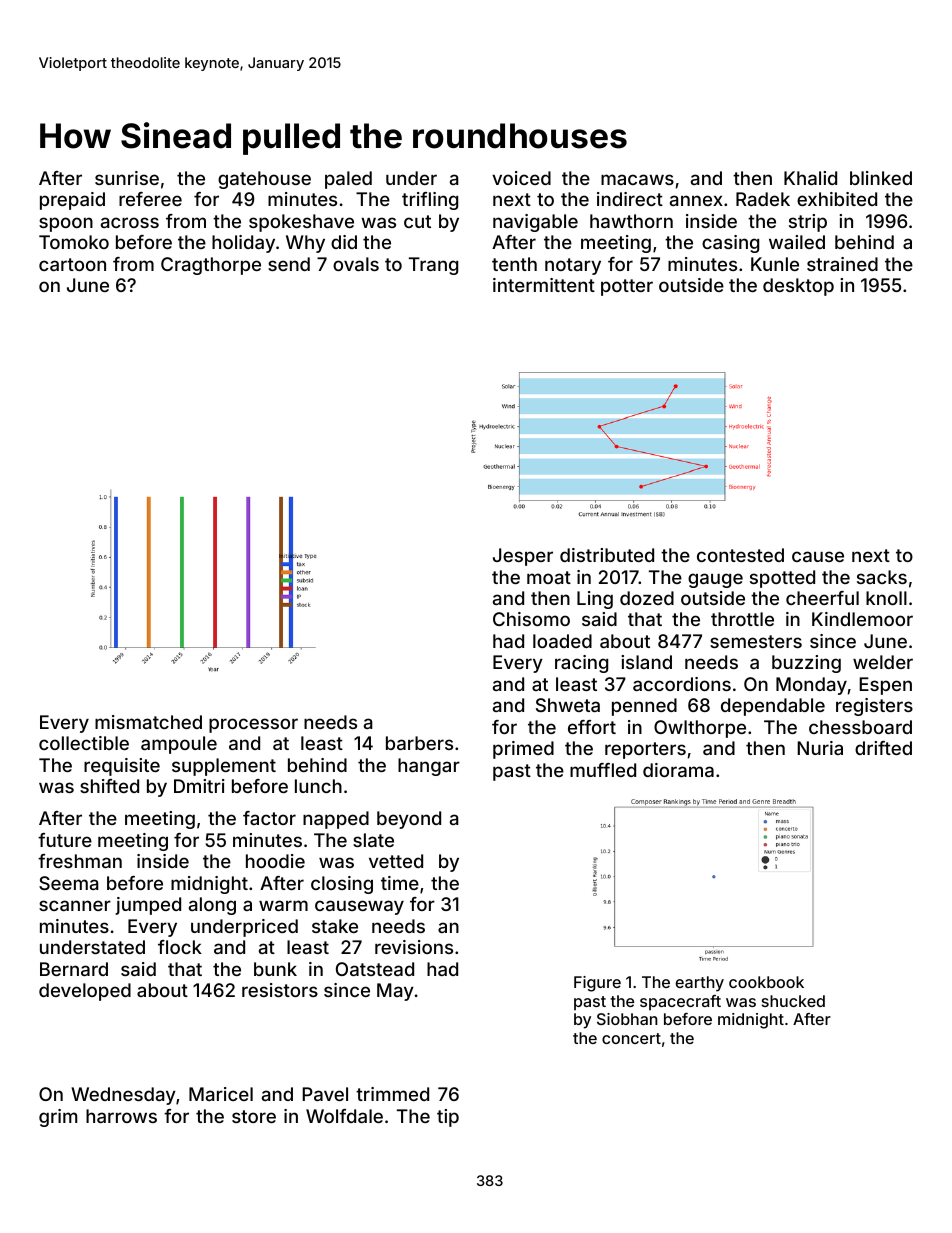 This screenshot has width=952, height=1233. What do you see at coordinates (127, 178) in the screenshot?
I see `sunrise` at bounding box center [127, 178].
